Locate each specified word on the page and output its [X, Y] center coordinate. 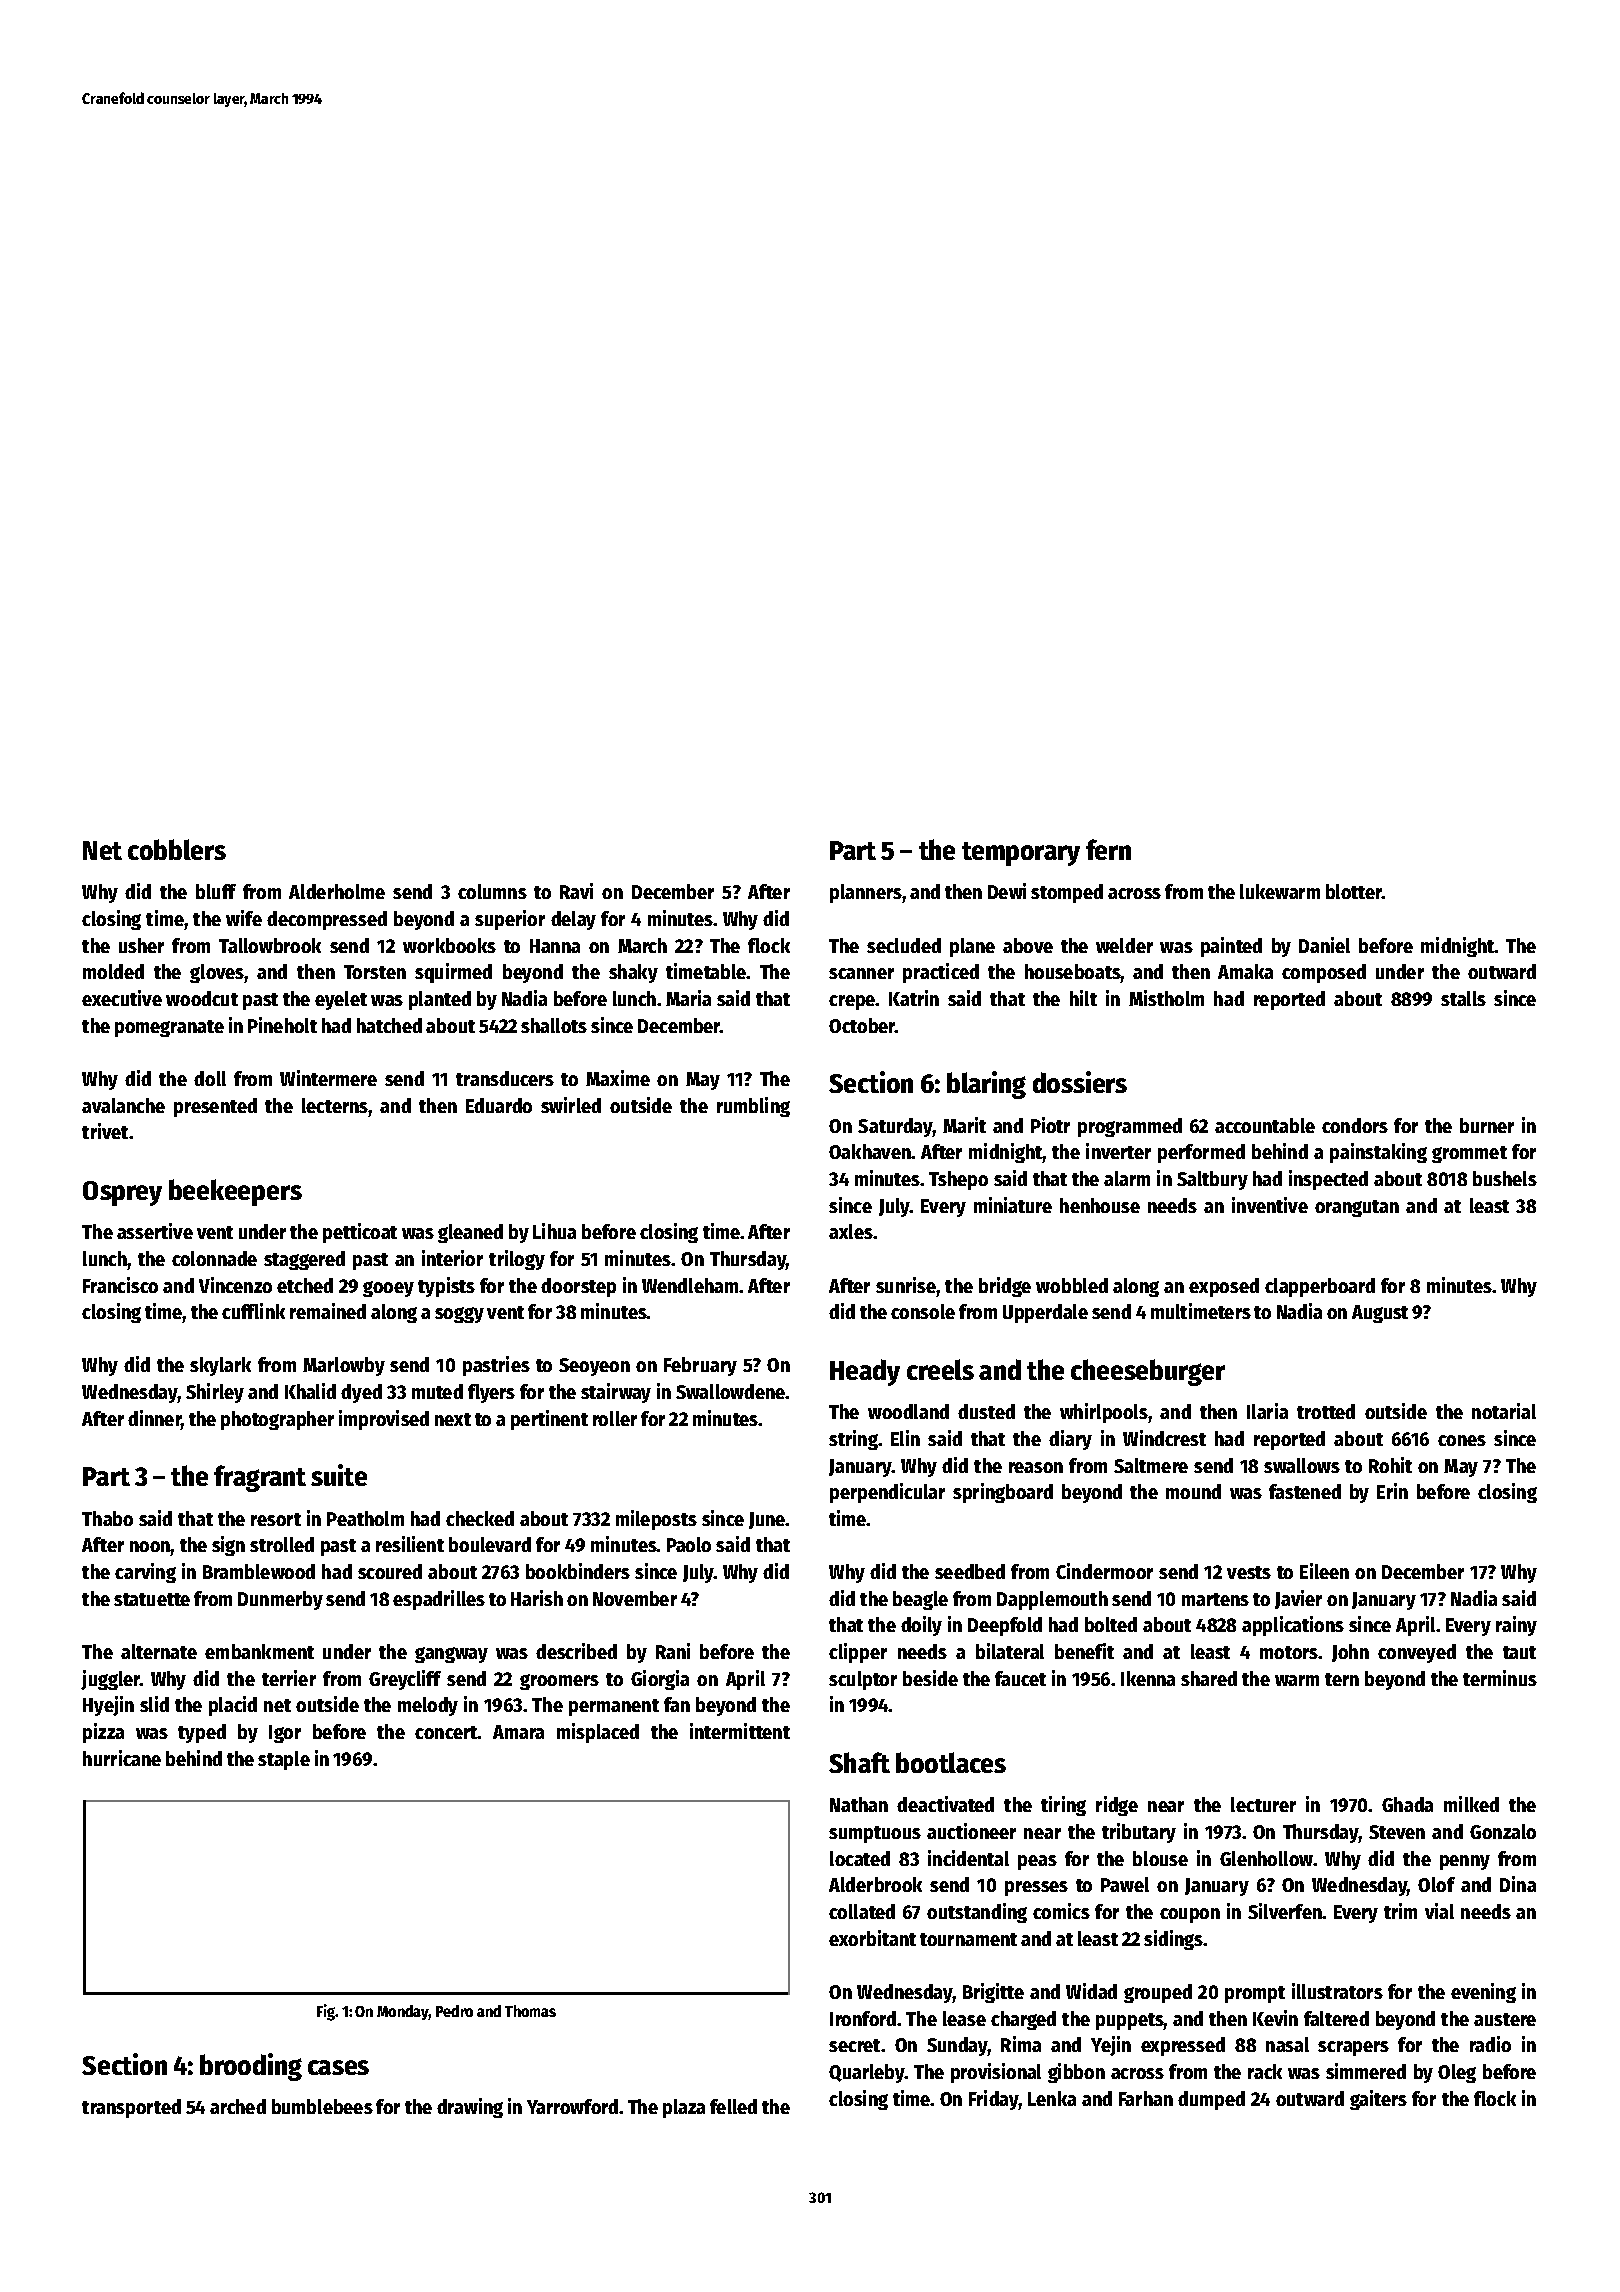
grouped [1158, 1993]
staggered [304, 1260]
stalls [1463, 998]
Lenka [1052, 2098]
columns [492, 891]
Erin [1392, 1491]
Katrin [914, 998]
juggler [110, 1680]
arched [238, 2106]
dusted [986, 1411]
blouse [1160, 1858]
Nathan [859, 1804]
